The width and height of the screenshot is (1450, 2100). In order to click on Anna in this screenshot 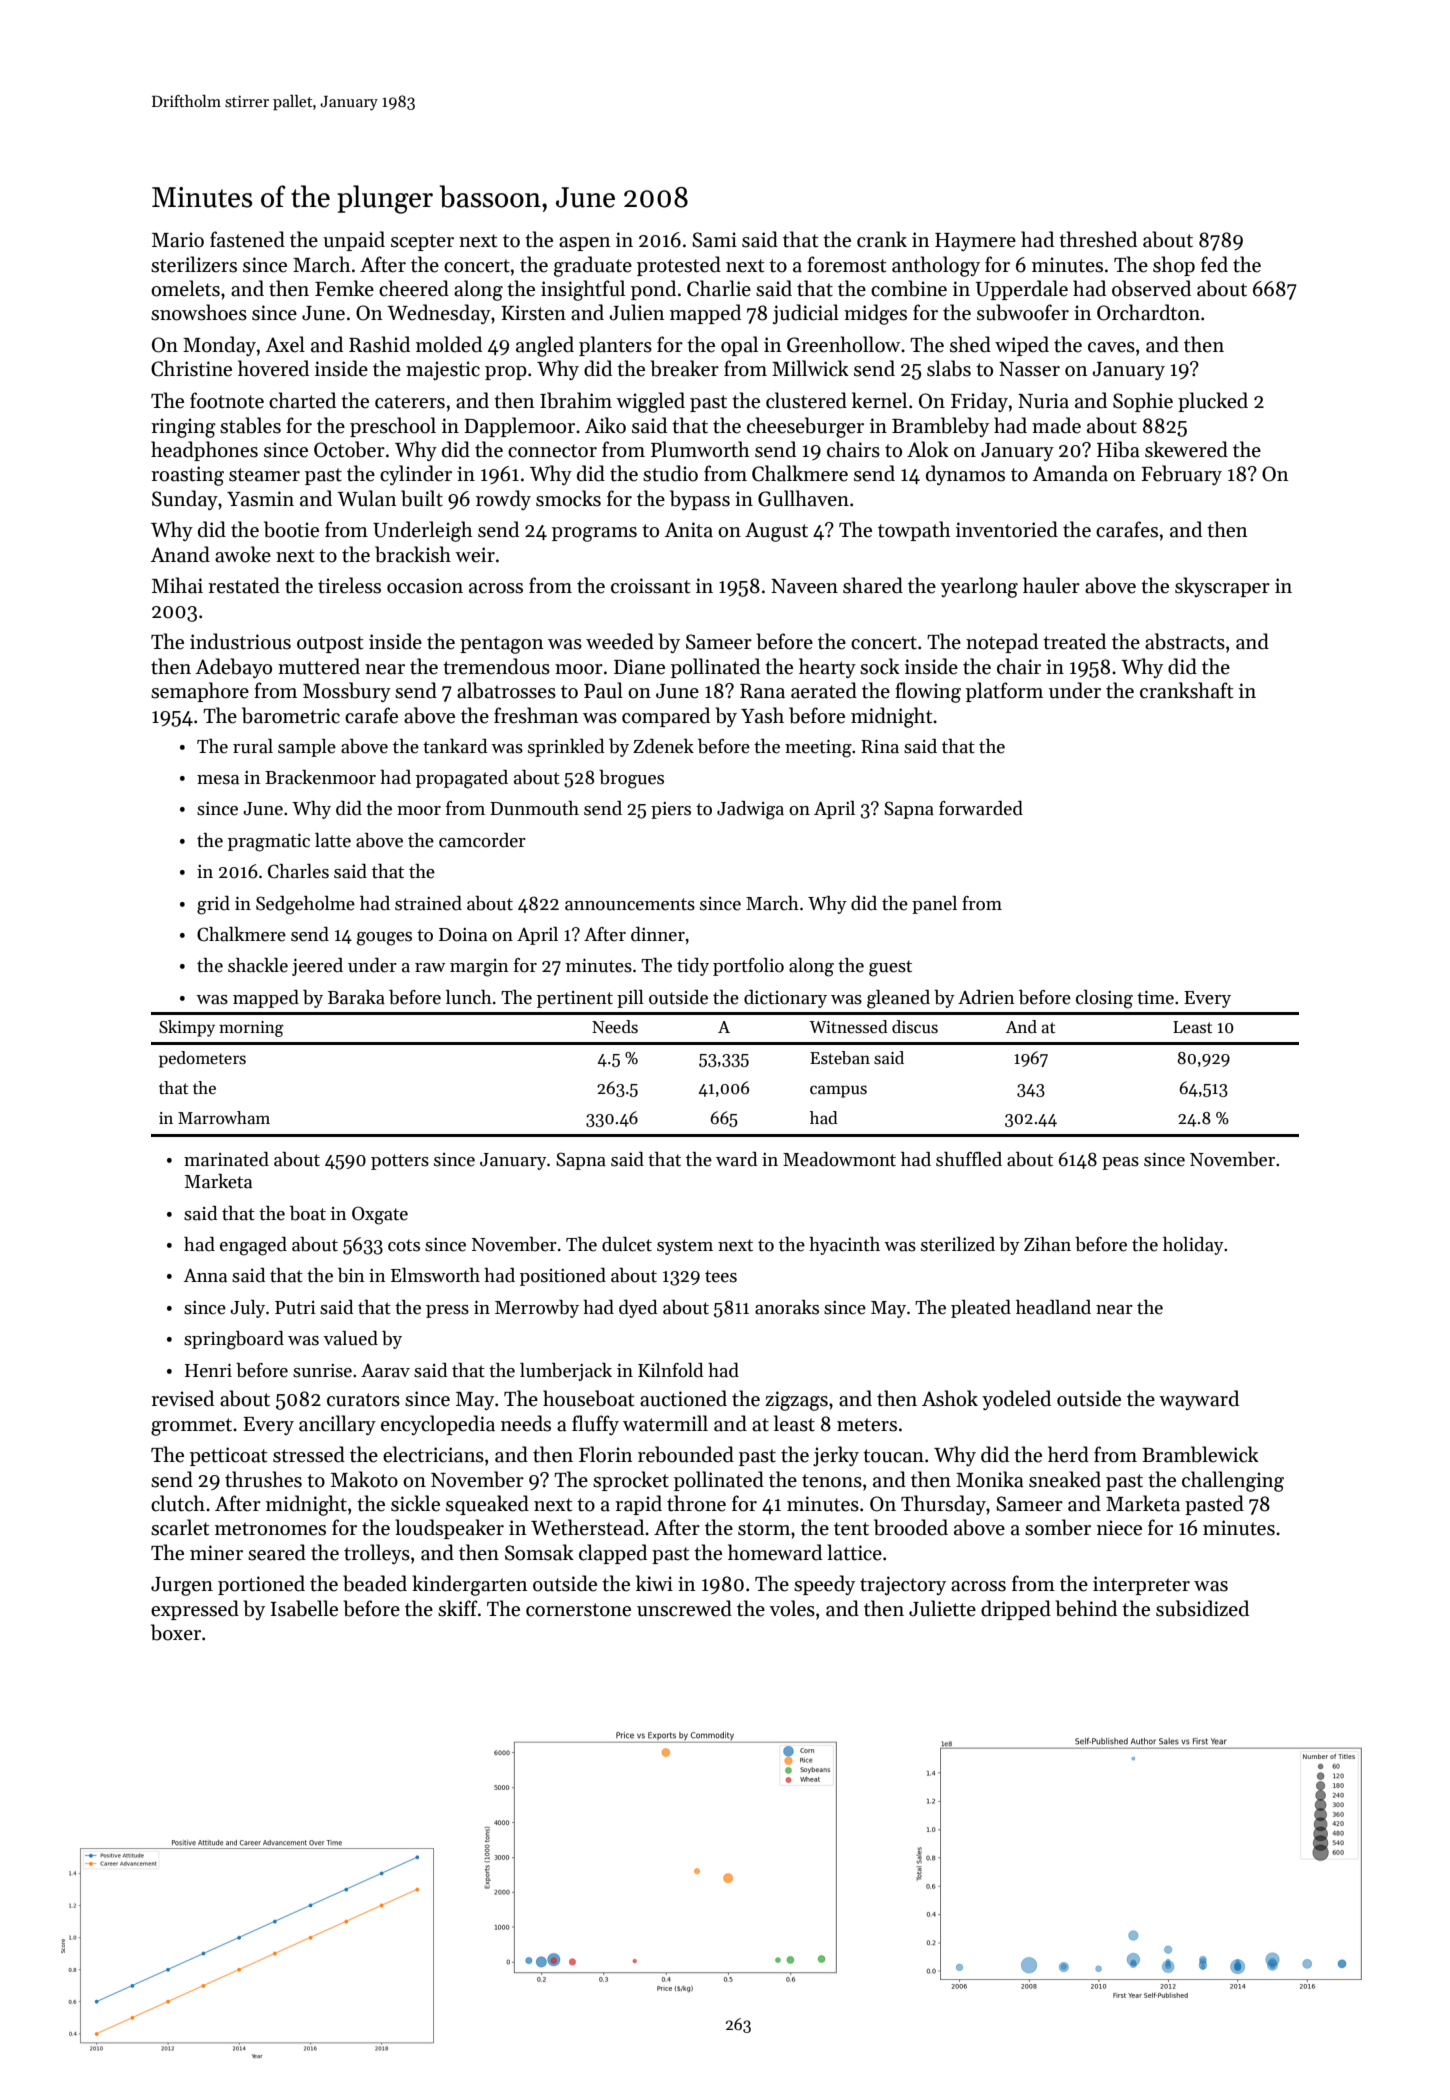, I will do `click(205, 1276)`.
